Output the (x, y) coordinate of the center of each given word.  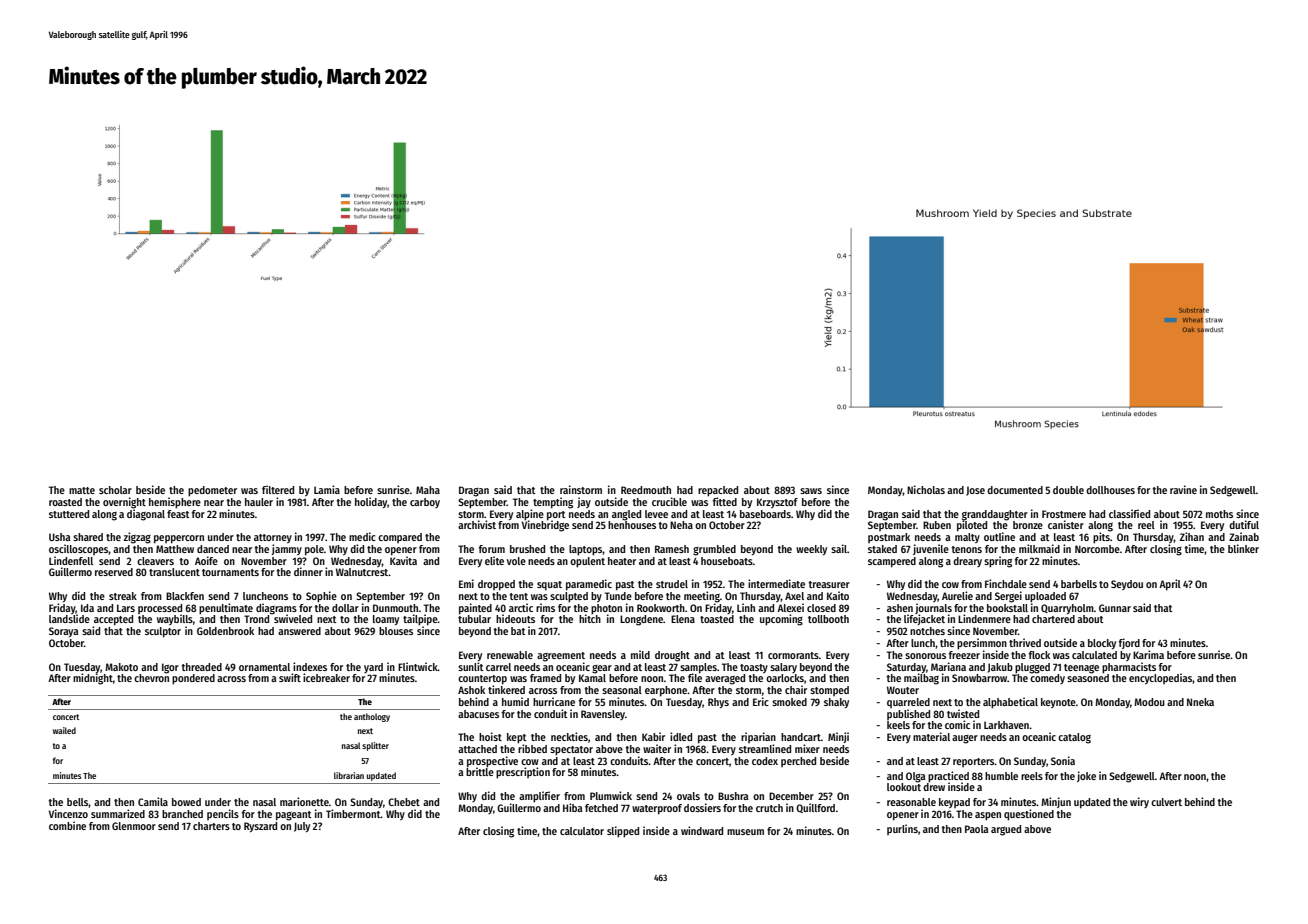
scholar (115, 490)
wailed (64, 730)
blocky (1102, 644)
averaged (725, 679)
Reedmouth (646, 490)
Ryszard (260, 827)
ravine (1183, 489)
